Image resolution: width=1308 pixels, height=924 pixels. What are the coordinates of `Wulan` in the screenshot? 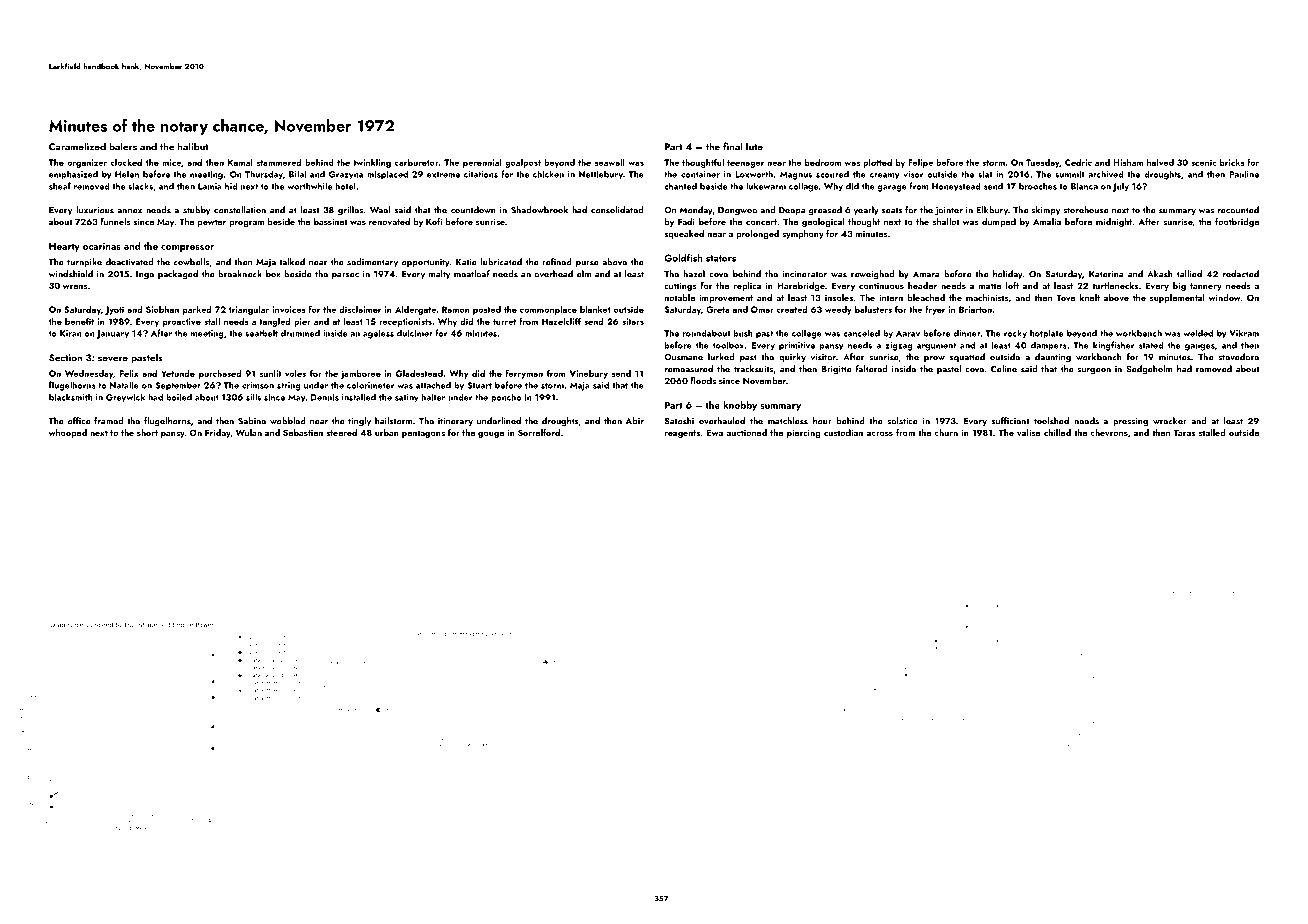 It's located at (249, 432).
